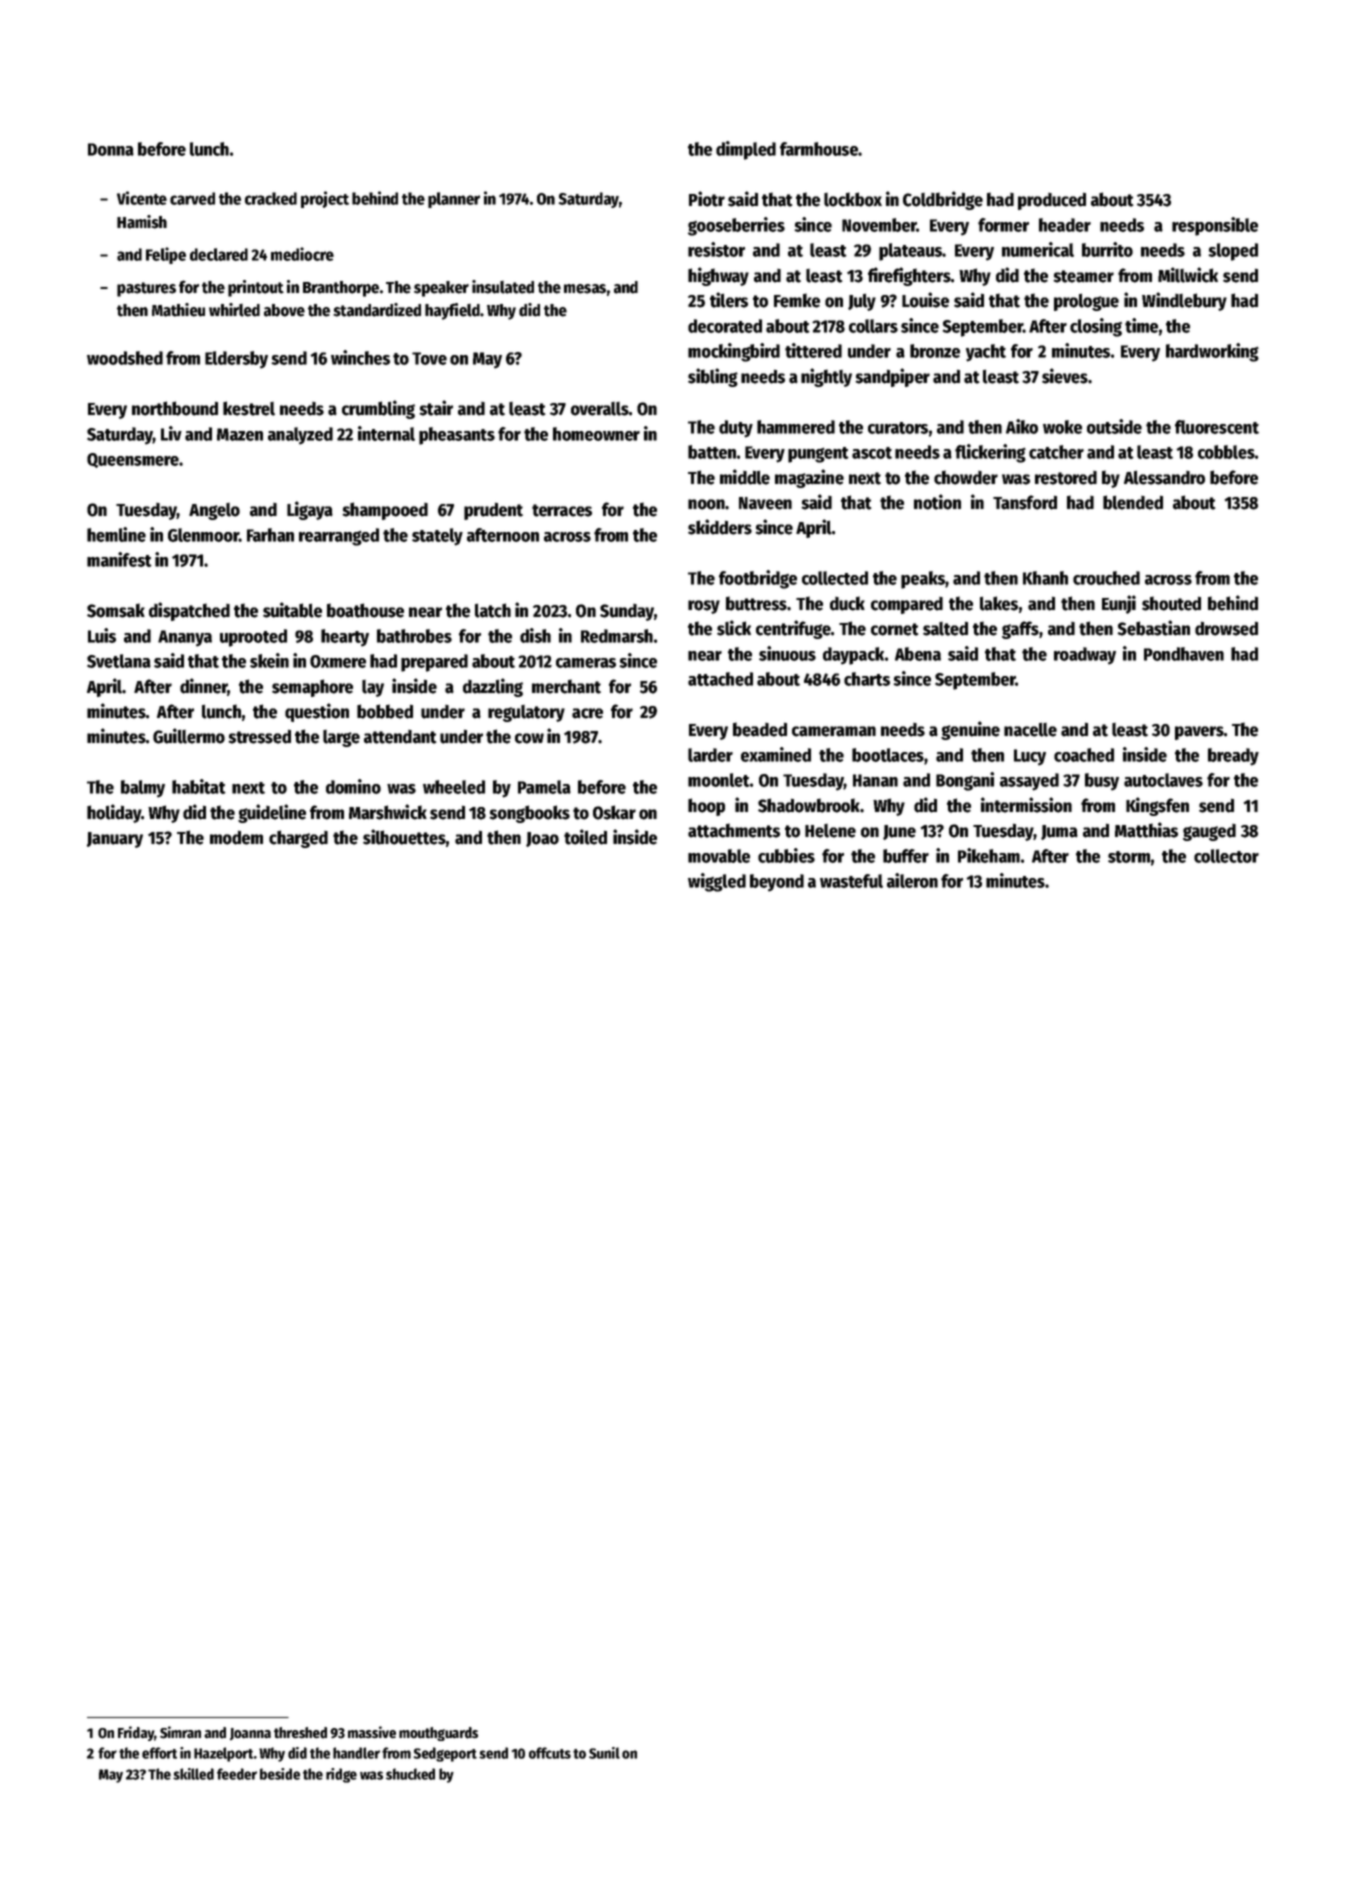  Describe the element at coordinates (115, 840) in the document. I see `January` at that location.
